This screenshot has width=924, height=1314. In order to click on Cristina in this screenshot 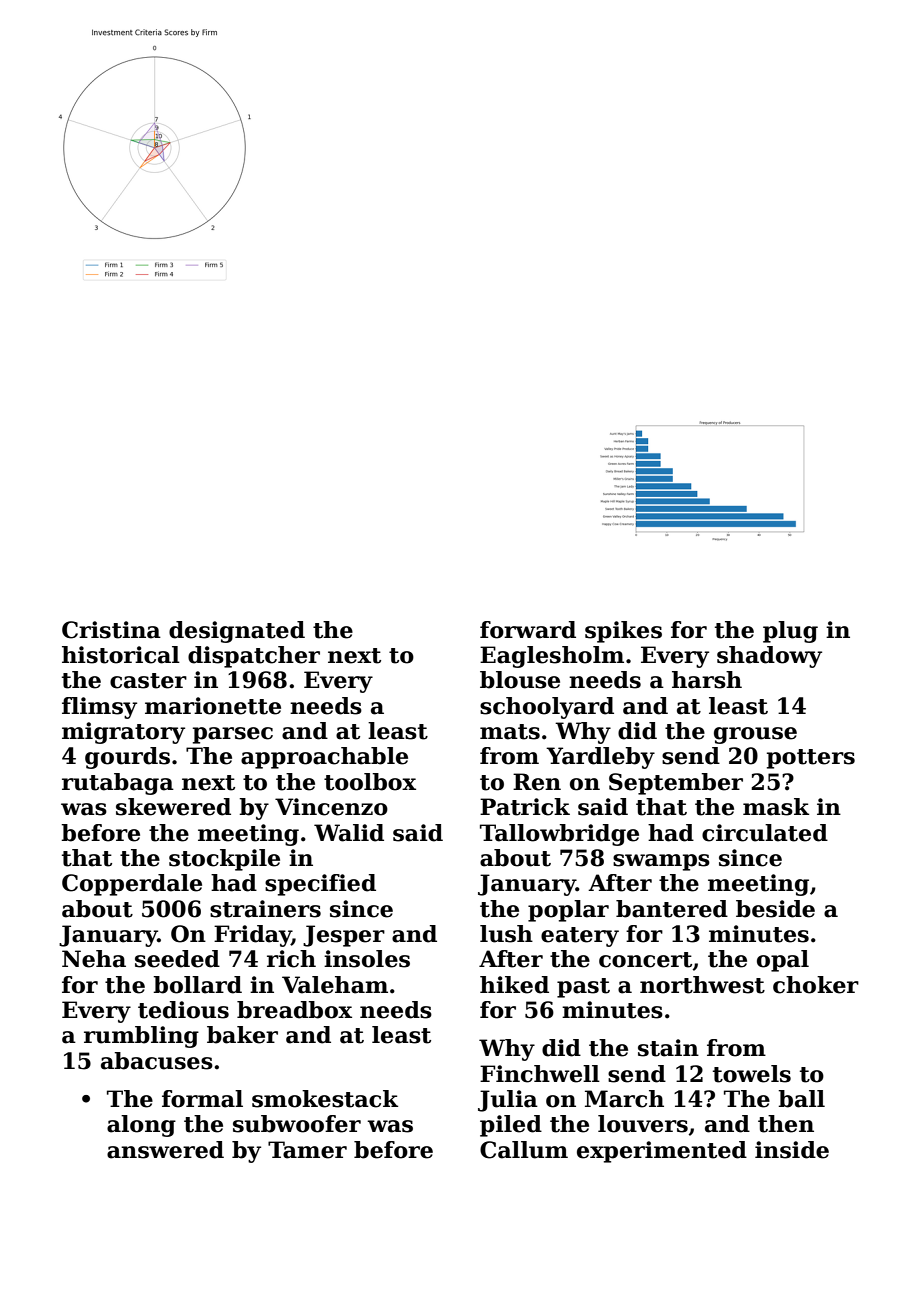, I will do `click(111, 630)`.
